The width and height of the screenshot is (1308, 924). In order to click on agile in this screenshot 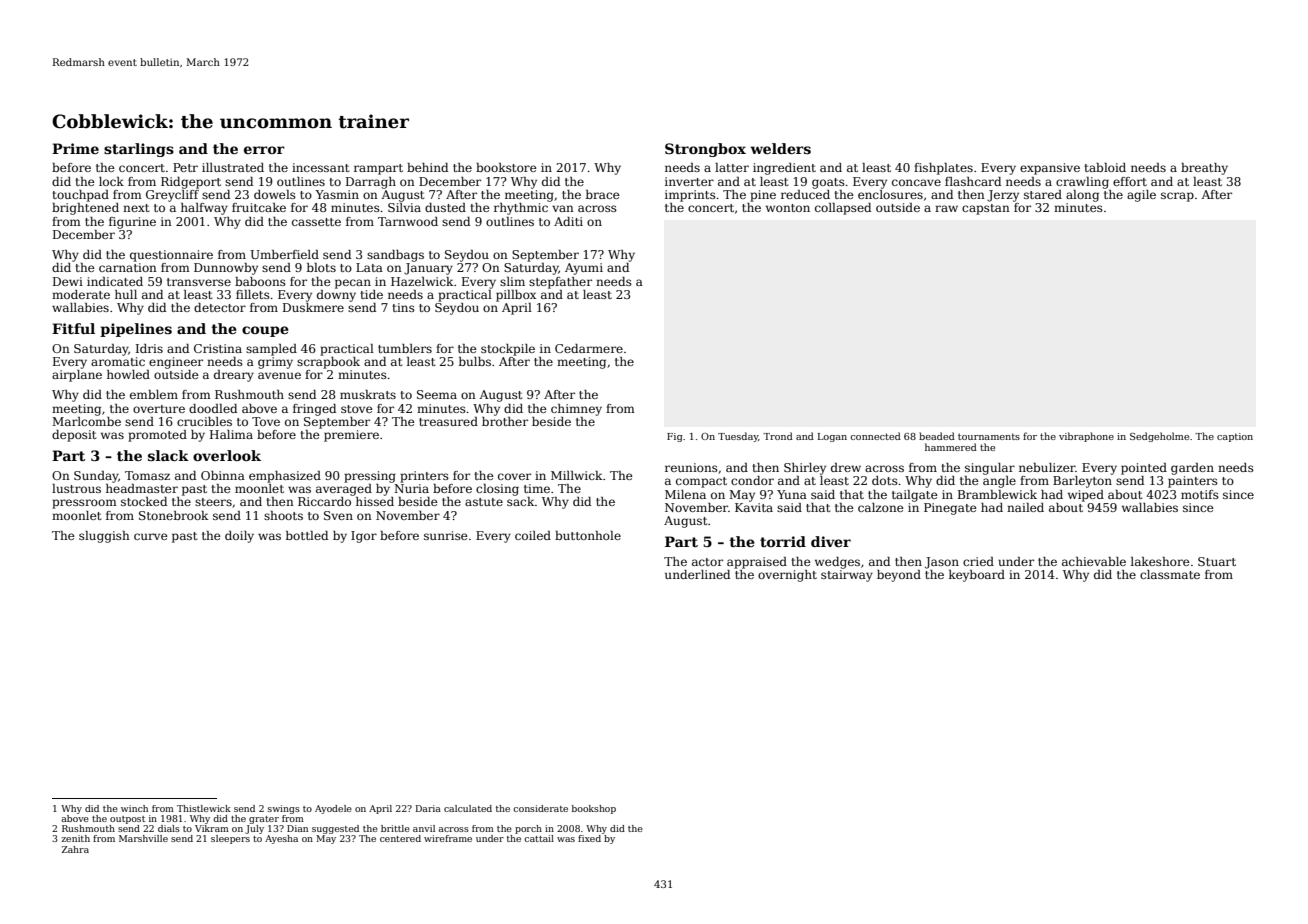, I will do `click(1141, 196)`.
